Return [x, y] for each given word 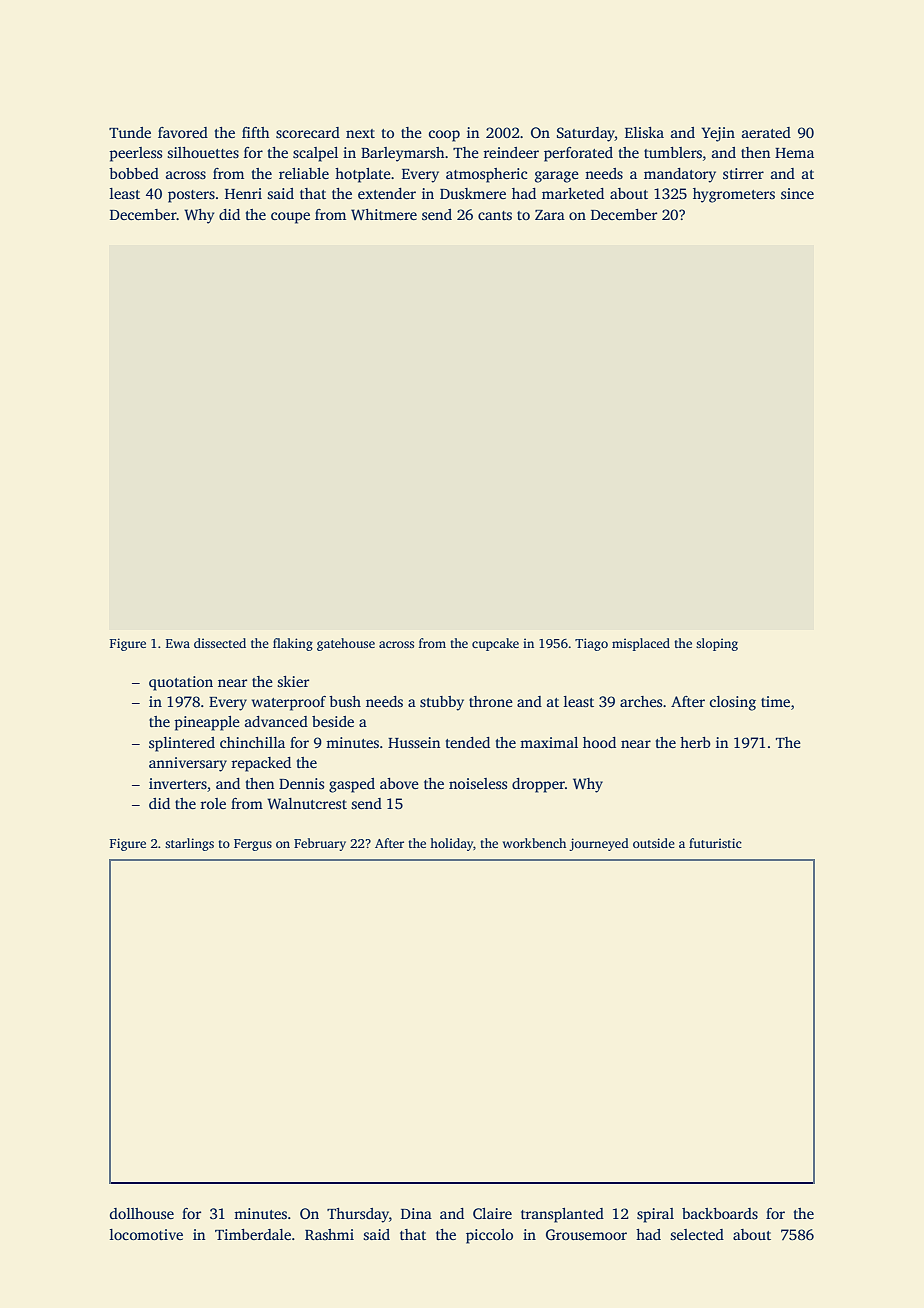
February [320, 844]
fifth [256, 132]
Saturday [586, 134]
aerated [766, 132]
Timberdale [253, 1234]
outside [654, 843]
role [213, 803]
